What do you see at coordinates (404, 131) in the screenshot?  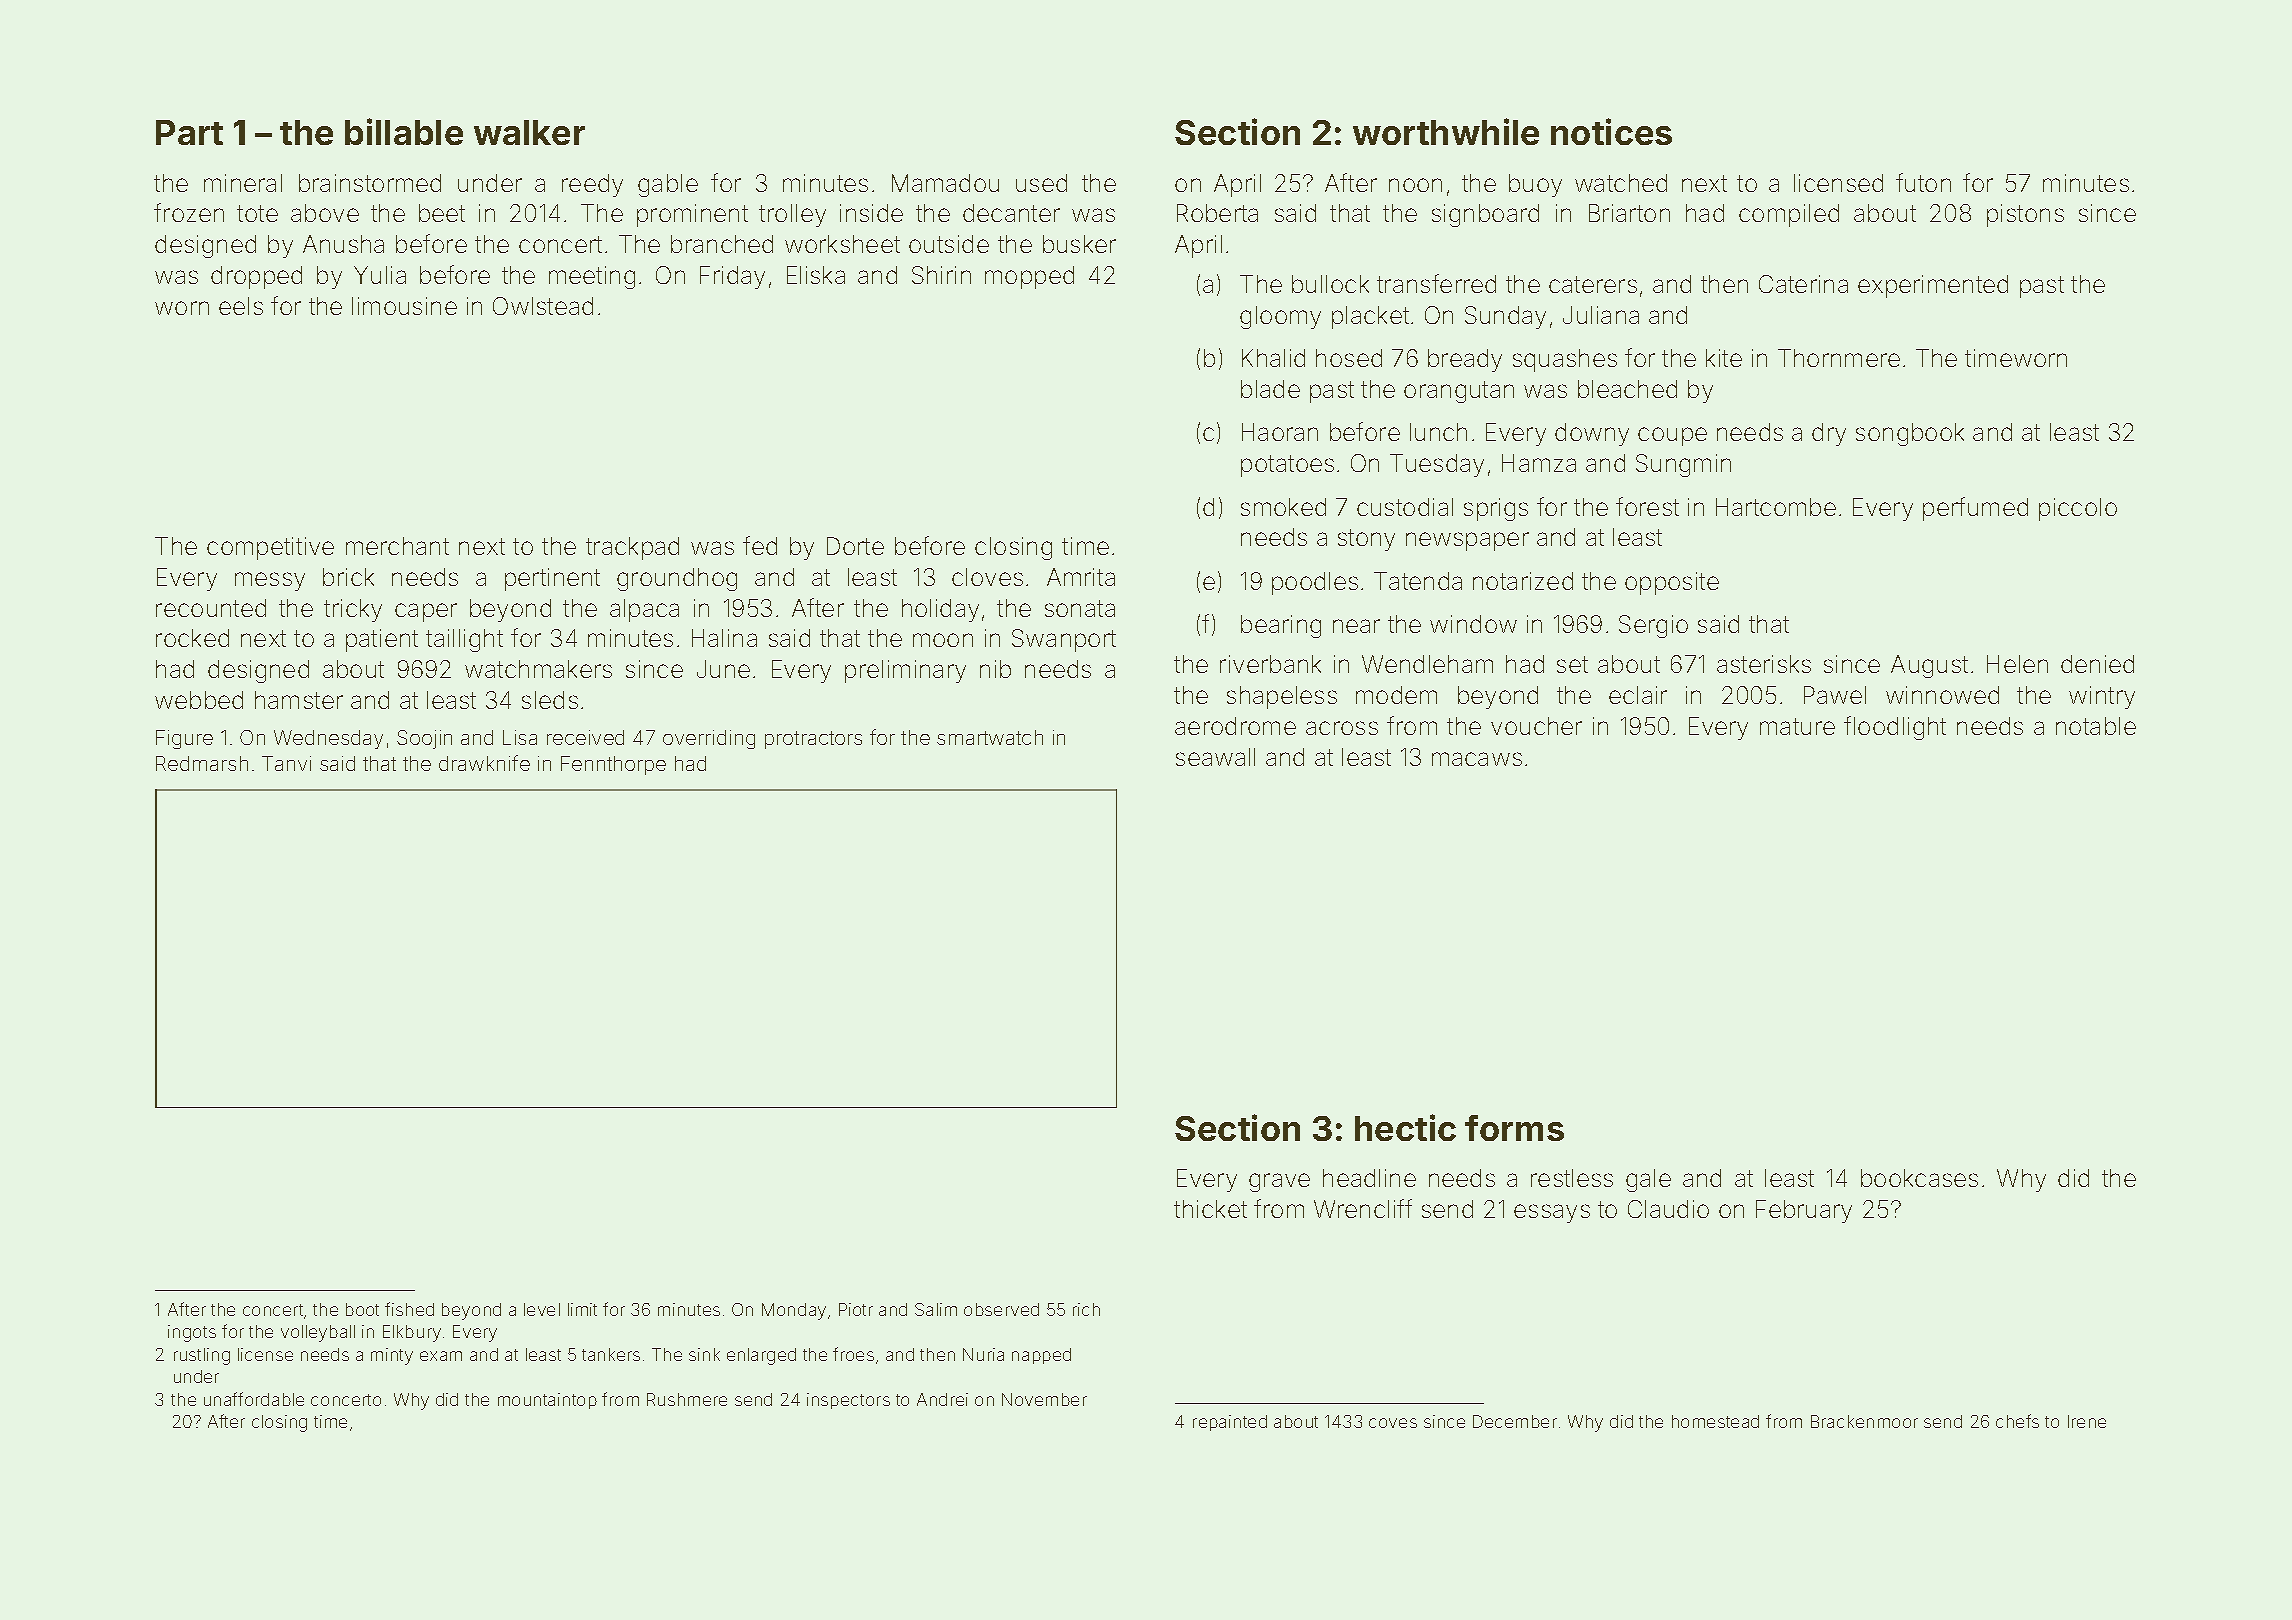 I see `billable` at bounding box center [404, 131].
